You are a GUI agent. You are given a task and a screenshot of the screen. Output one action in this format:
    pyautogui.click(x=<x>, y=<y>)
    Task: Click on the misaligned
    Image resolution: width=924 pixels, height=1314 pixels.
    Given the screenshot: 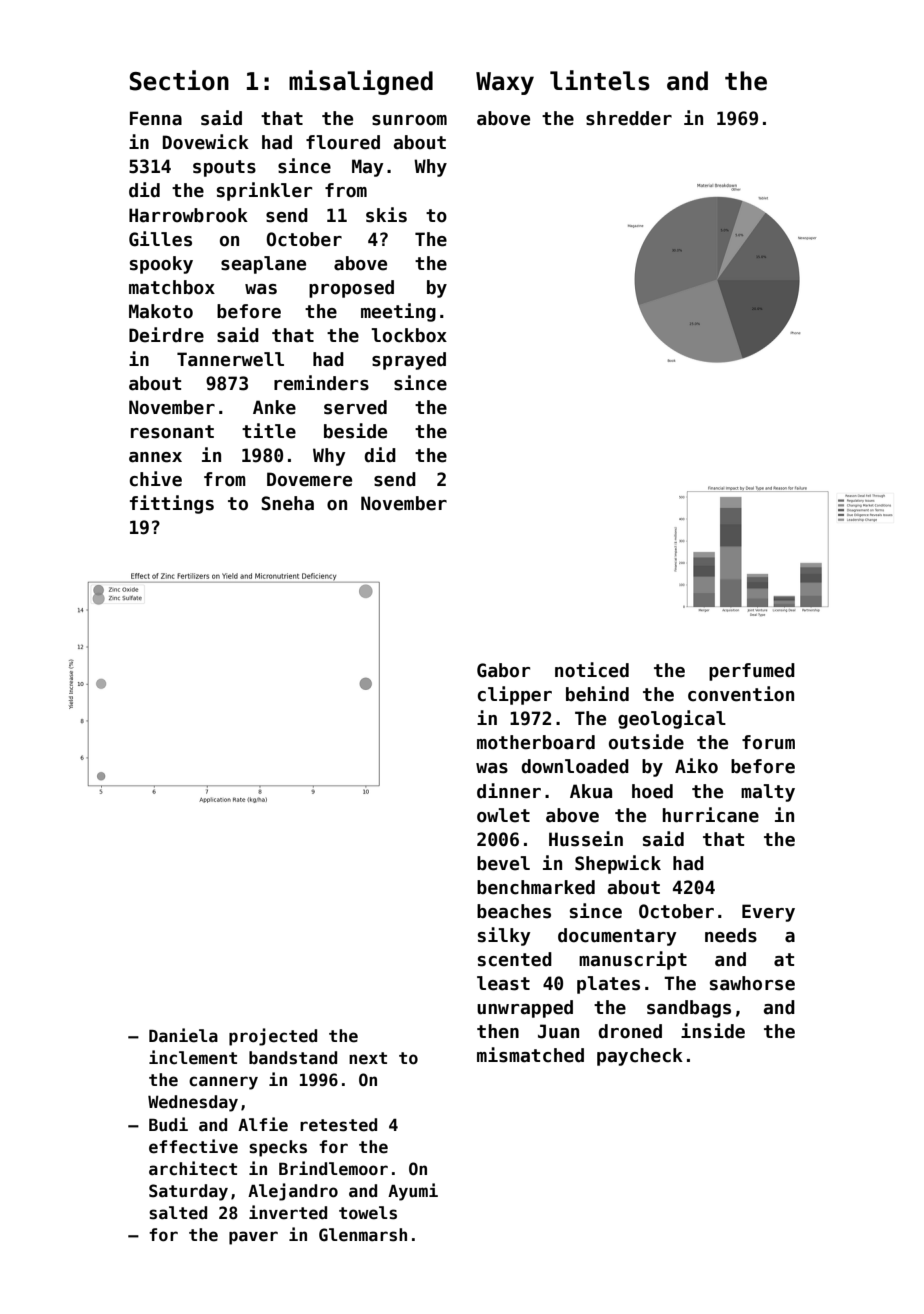 What is the action you would take?
    pyautogui.click(x=361, y=82)
